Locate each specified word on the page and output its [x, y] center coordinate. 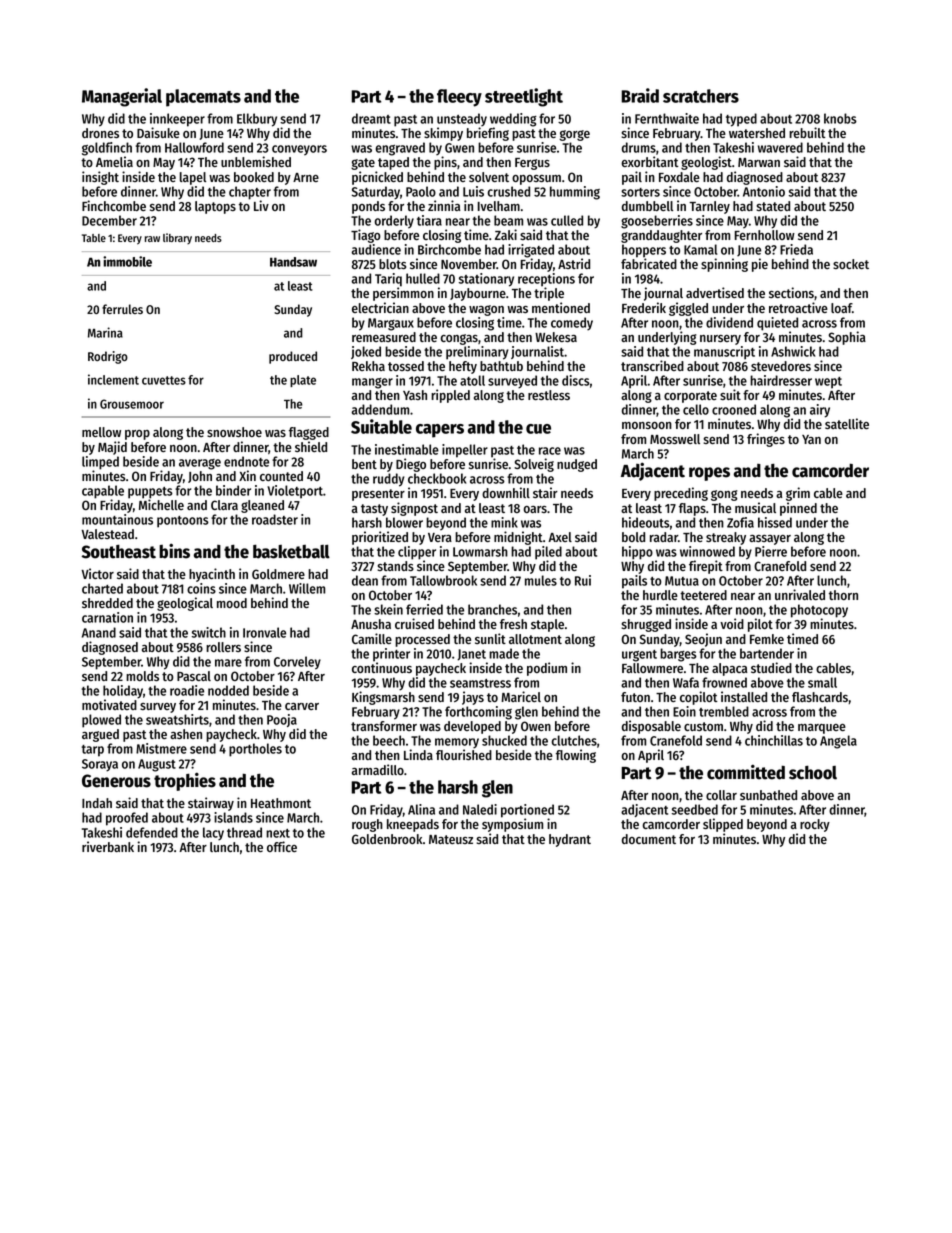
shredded [107, 603]
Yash [415, 395]
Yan [811, 439]
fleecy [459, 98]
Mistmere [161, 748]
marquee [822, 729]
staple [547, 625]
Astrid [574, 263]
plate [303, 381]
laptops [215, 207]
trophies [185, 781]
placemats [203, 98]
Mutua [682, 581]
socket [851, 264]
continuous [382, 667]
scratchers [701, 96]
